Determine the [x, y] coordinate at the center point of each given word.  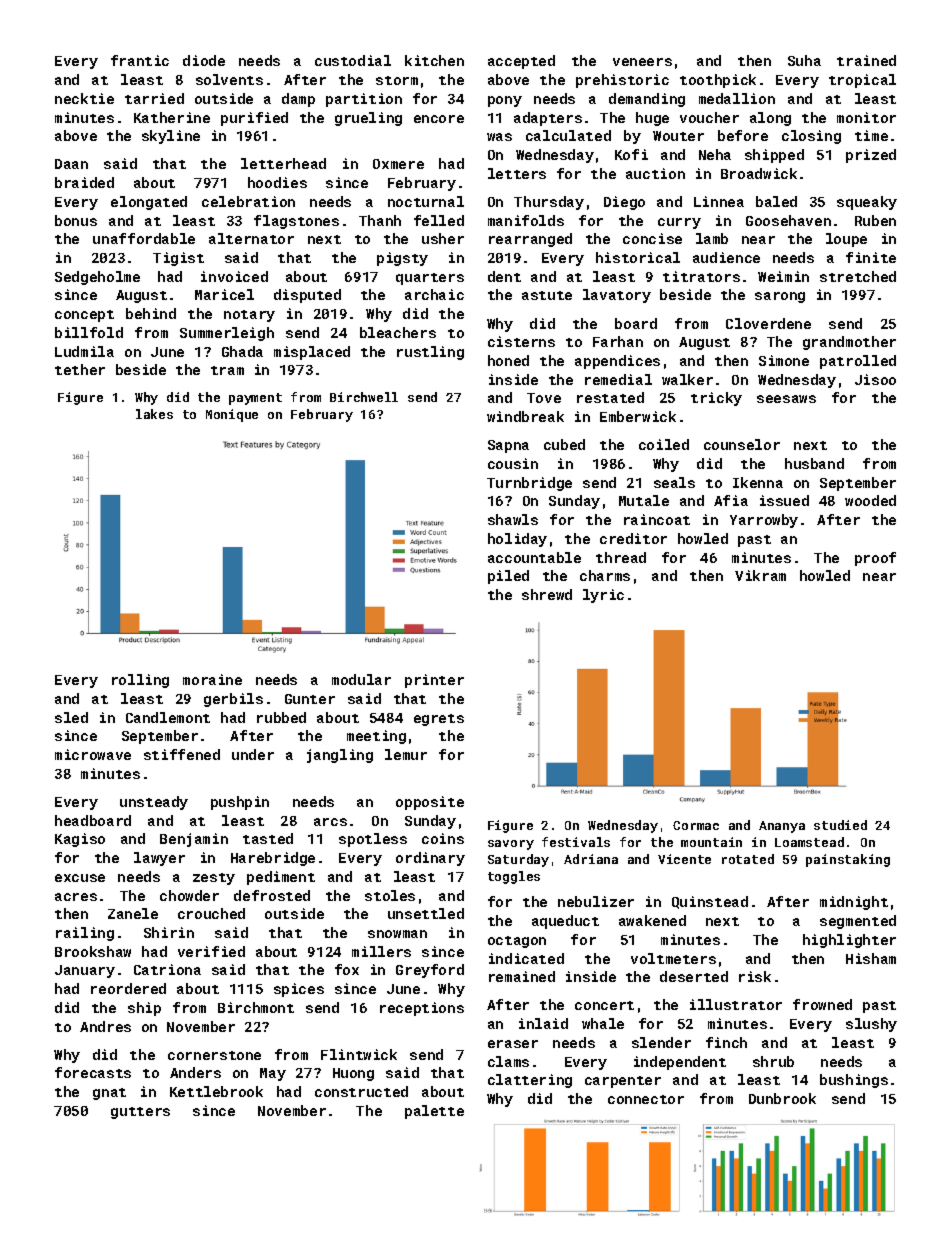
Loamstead [809, 842]
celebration [248, 201]
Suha [804, 60]
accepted [521, 62]
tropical [862, 81]
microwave [93, 754]
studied [840, 825]
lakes [154, 414]
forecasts [93, 1072]
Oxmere [398, 164]
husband [814, 463]
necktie [84, 98]
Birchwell [364, 397]
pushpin [240, 803]
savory [511, 845]
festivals [576, 842]
